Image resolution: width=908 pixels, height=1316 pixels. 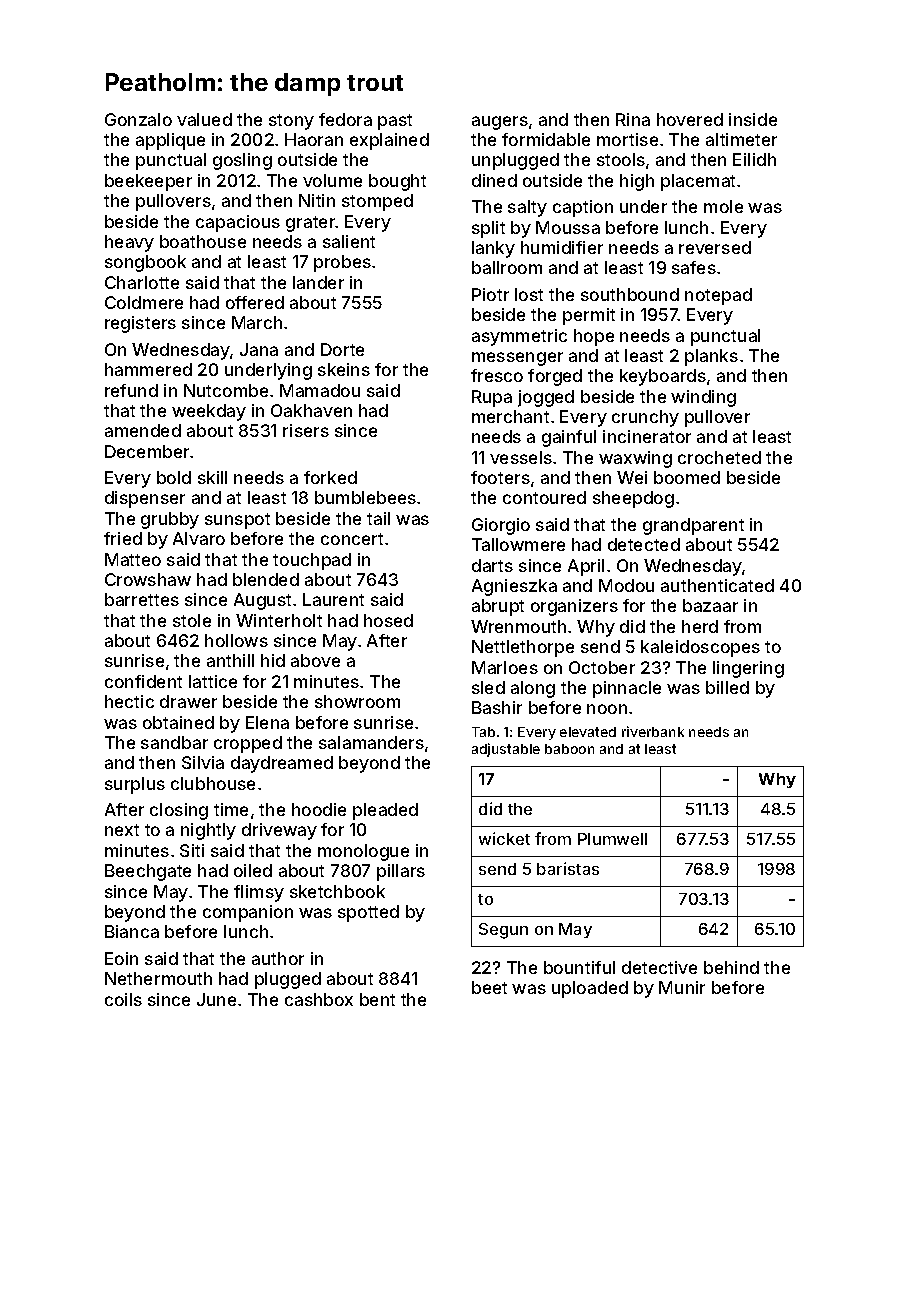 What do you see at coordinates (238, 223) in the image?
I see `capacious` at bounding box center [238, 223].
